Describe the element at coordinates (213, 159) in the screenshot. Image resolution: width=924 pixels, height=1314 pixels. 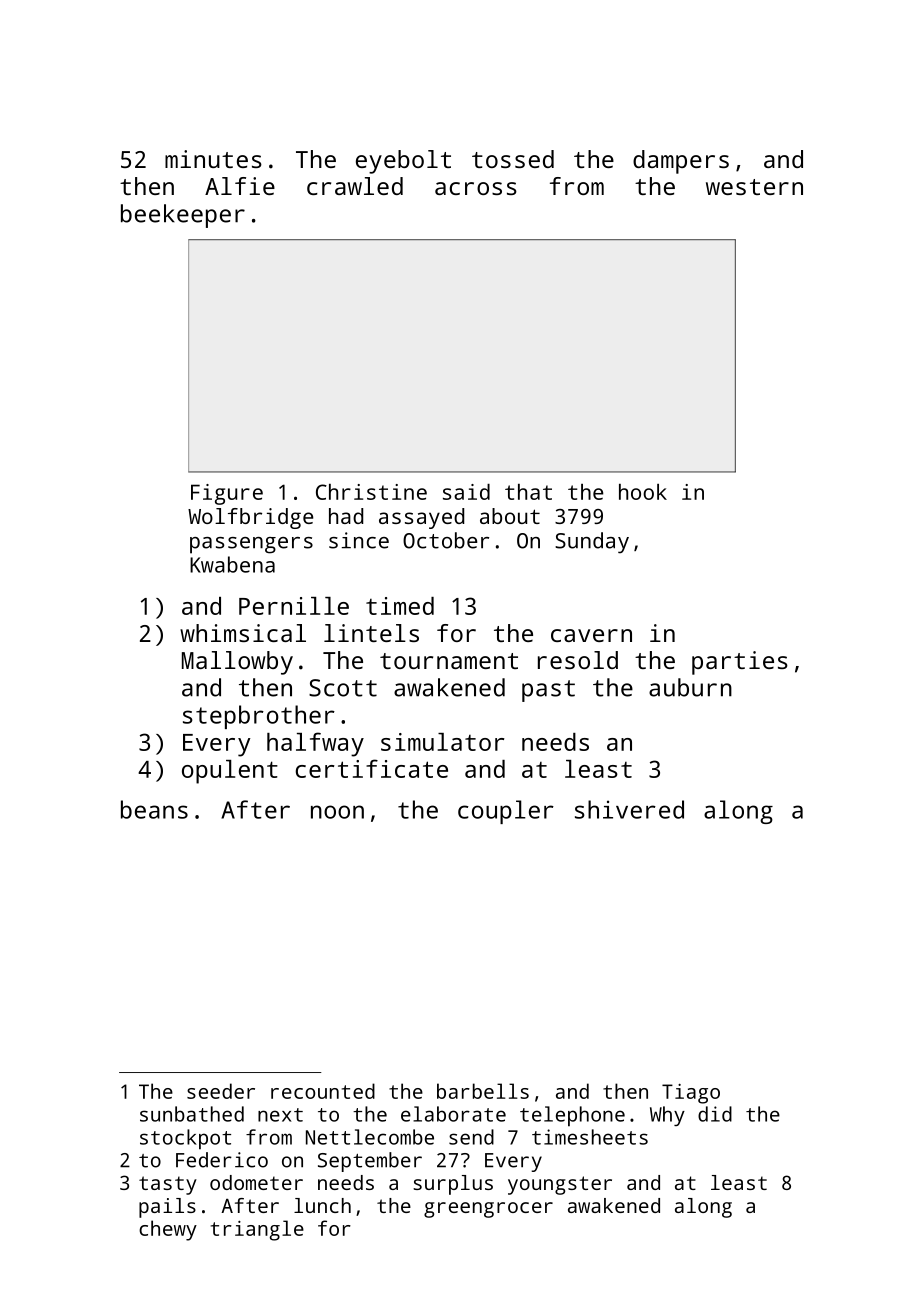
I see `minutes` at that location.
